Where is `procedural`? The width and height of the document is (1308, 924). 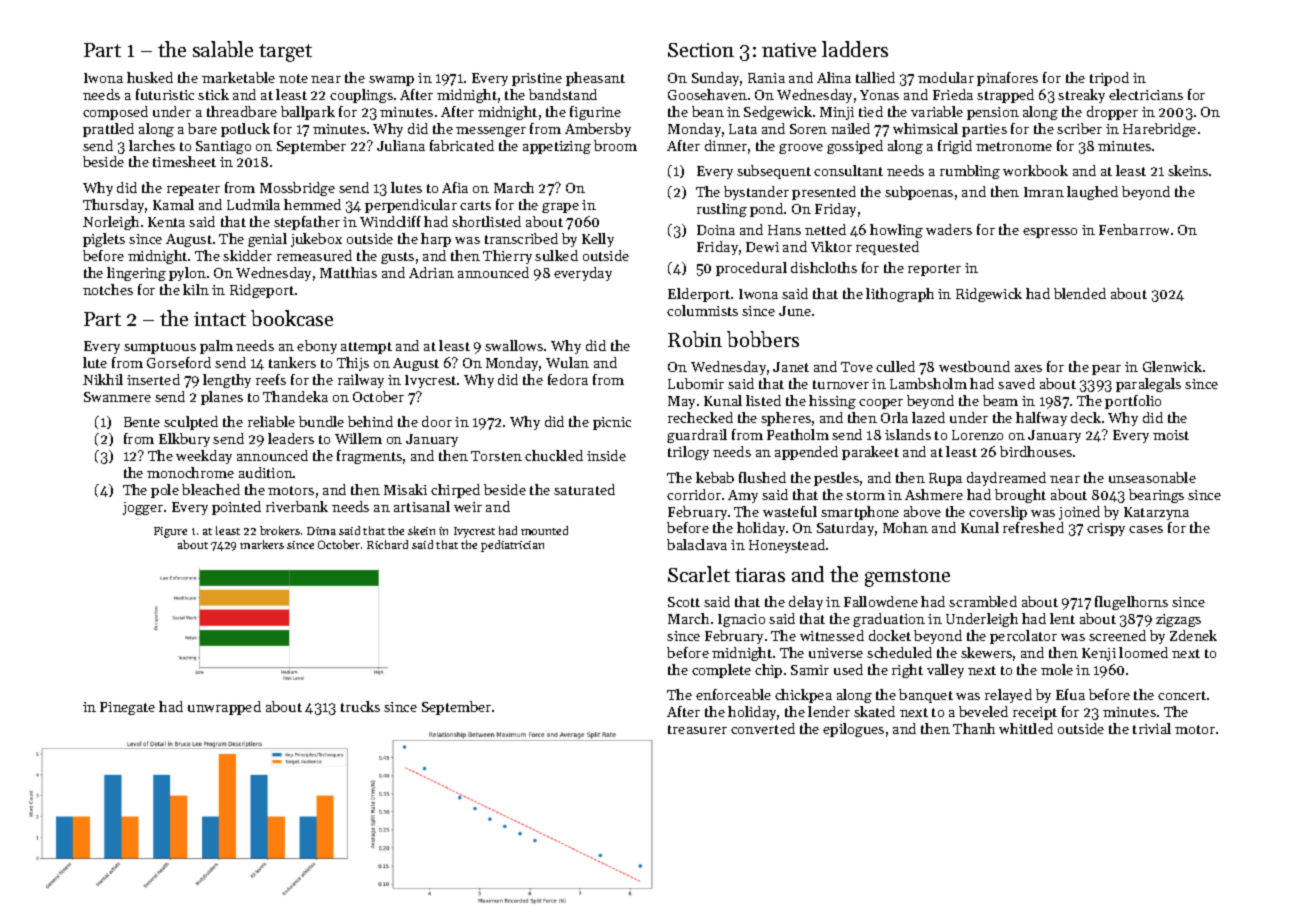
procedural is located at coordinates (751, 269).
